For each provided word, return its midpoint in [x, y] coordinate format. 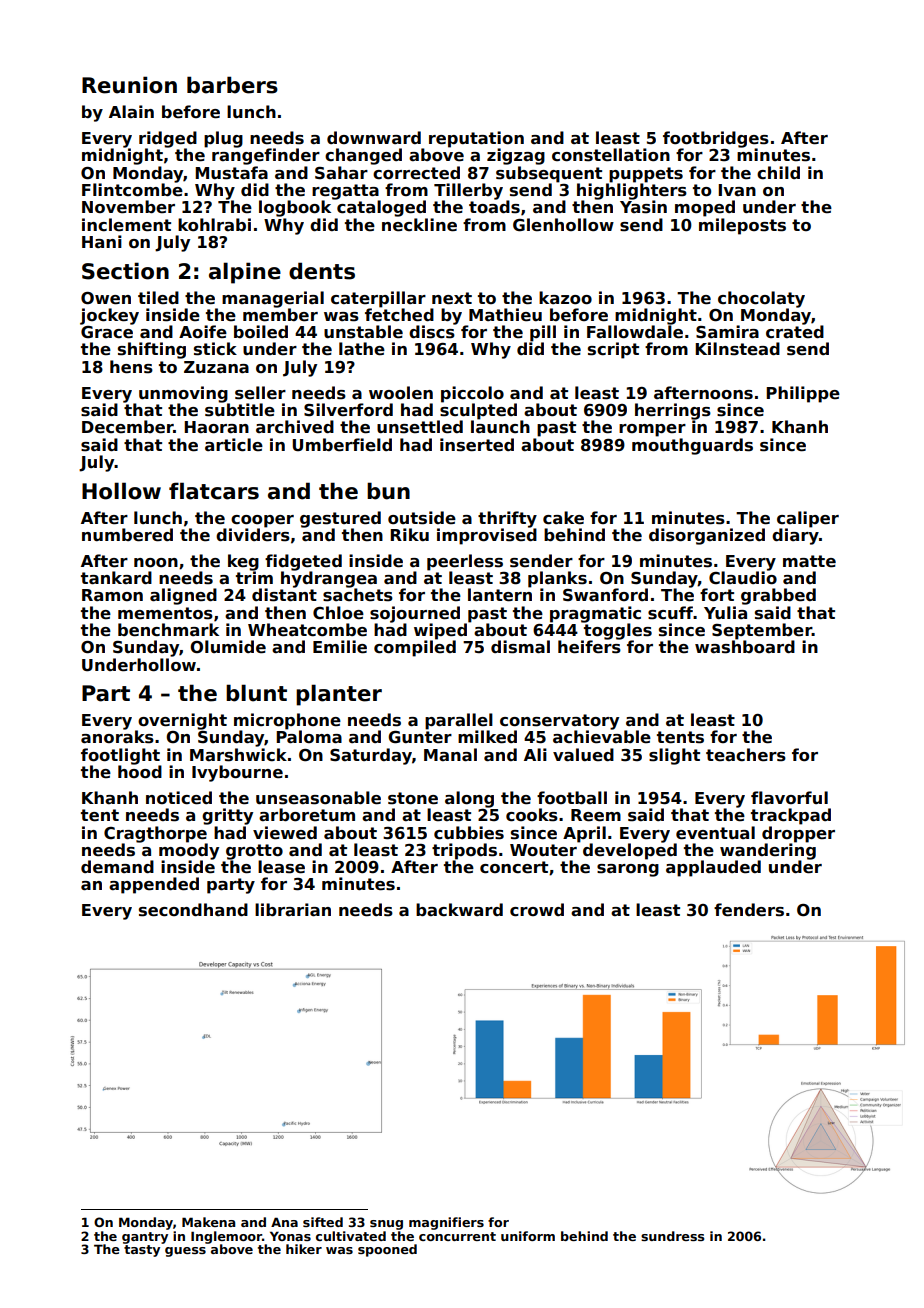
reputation [476, 139]
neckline [419, 225]
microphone [287, 721]
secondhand [193, 910]
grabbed [778, 596]
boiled [261, 332]
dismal [520, 647]
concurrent [457, 1236]
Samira [727, 332]
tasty [142, 1251]
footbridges [716, 139]
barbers [232, 85]
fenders [749, 910]
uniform [528, 1236]
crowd [537, 910]
